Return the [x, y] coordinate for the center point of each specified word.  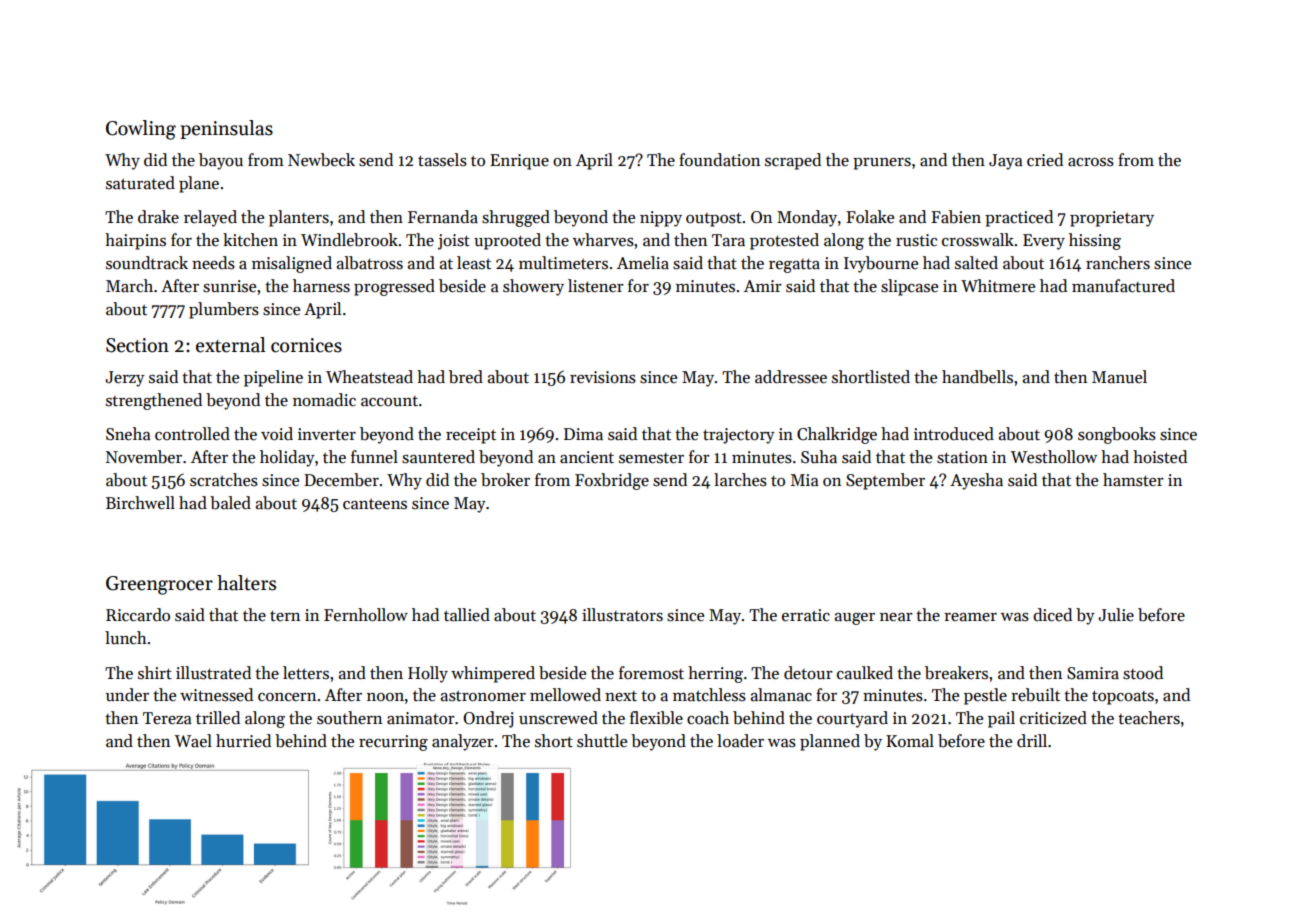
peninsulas [226, 129]
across [1091, 162]
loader [740, 741]
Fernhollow [366, 615]
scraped [793, 161]
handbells [977, 377]
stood [1143, 673]
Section [137, 345]
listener [596, 286]
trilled [218, 717]
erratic [806, 615]
